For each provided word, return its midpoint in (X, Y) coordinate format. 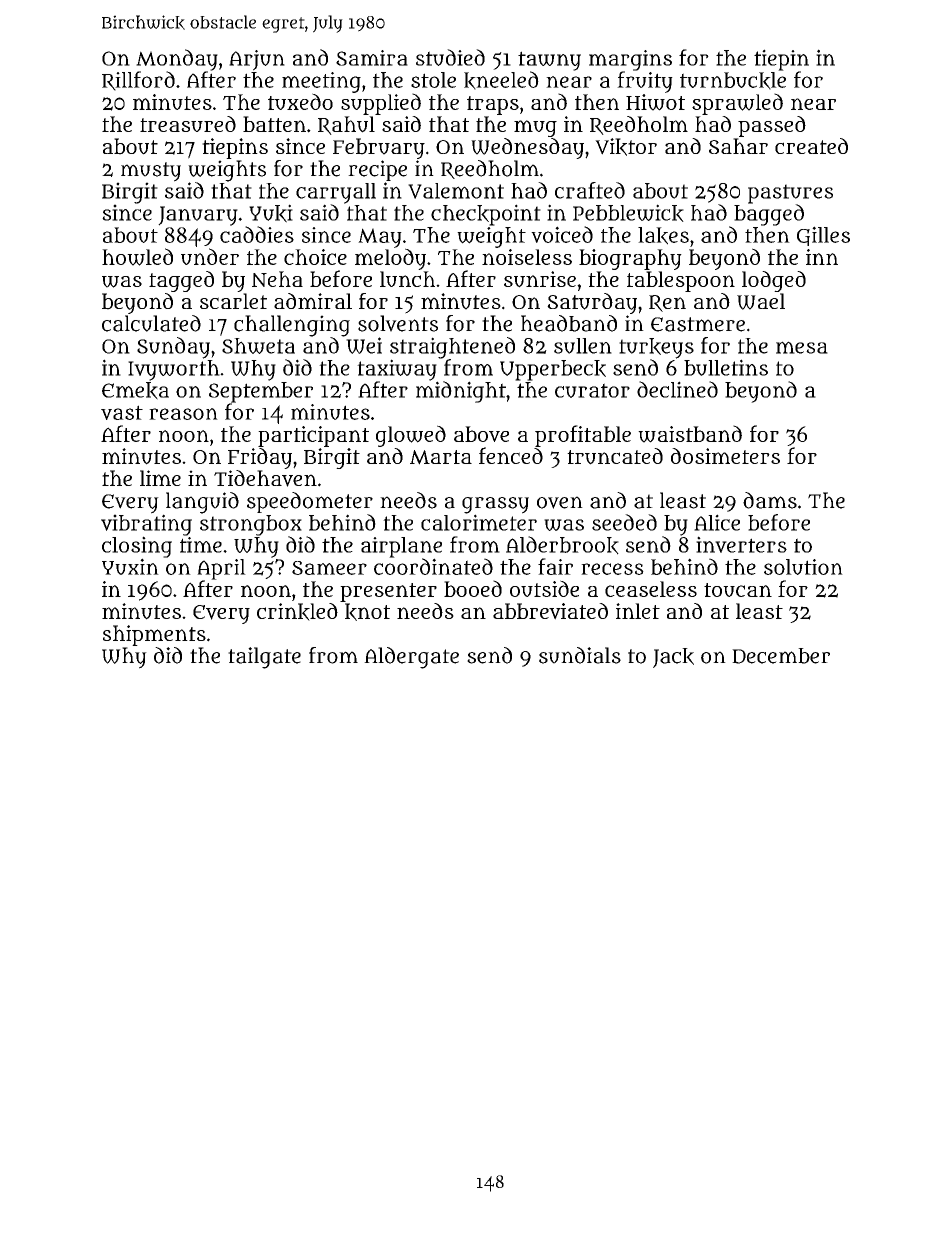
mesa (802, 347)
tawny (549, 61)
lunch (407, 279)
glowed (411, 436)
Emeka (135, 391)
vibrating (146, 525)
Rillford (138, 81)
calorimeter (479, 522)
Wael (761, 301)
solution (803, 567)
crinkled (297, 612)
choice (315, 257)
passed (772, 126)
